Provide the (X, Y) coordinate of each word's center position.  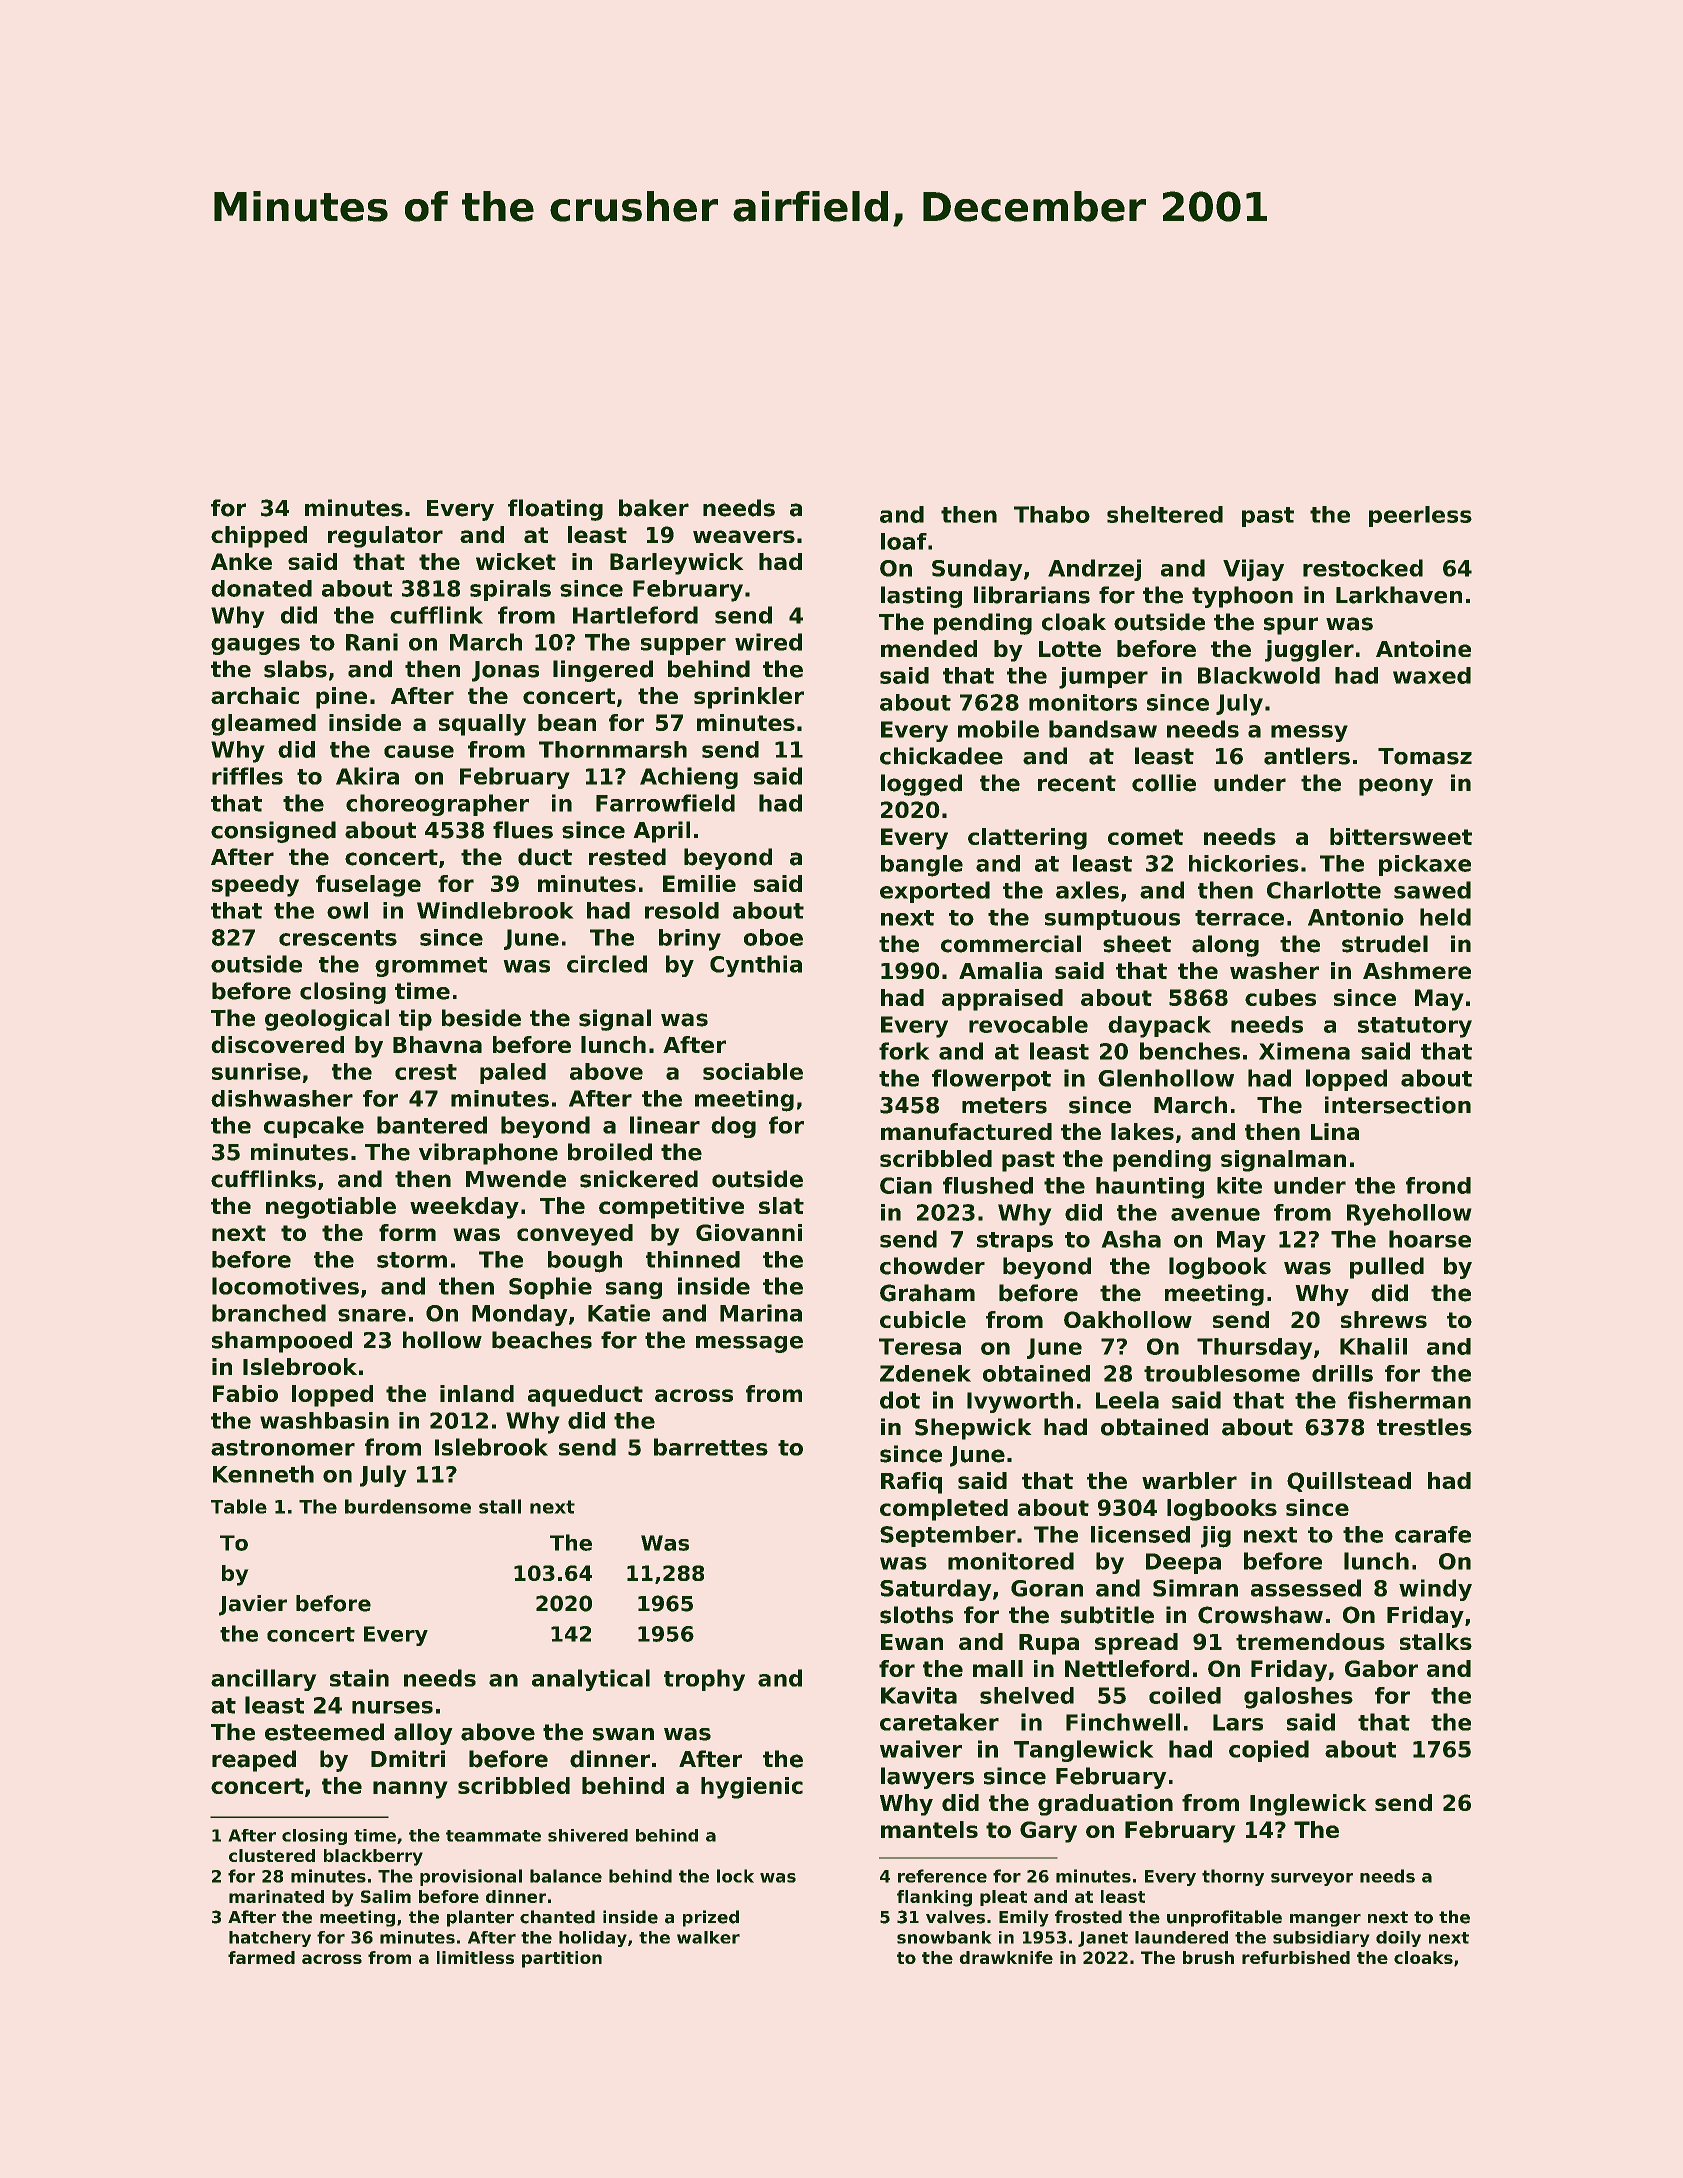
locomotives (285, 1286)
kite (1239, 1185)
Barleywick (677, 564)
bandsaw (1103, 729)
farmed (261, 1957)
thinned (693, 1259)
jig (1216, 1537)
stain (359, 1678)
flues (523, 830)
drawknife (1006, 1957)
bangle (922, 866)
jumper (1103, 678)
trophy (704, 1680)
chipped (259, 537)
